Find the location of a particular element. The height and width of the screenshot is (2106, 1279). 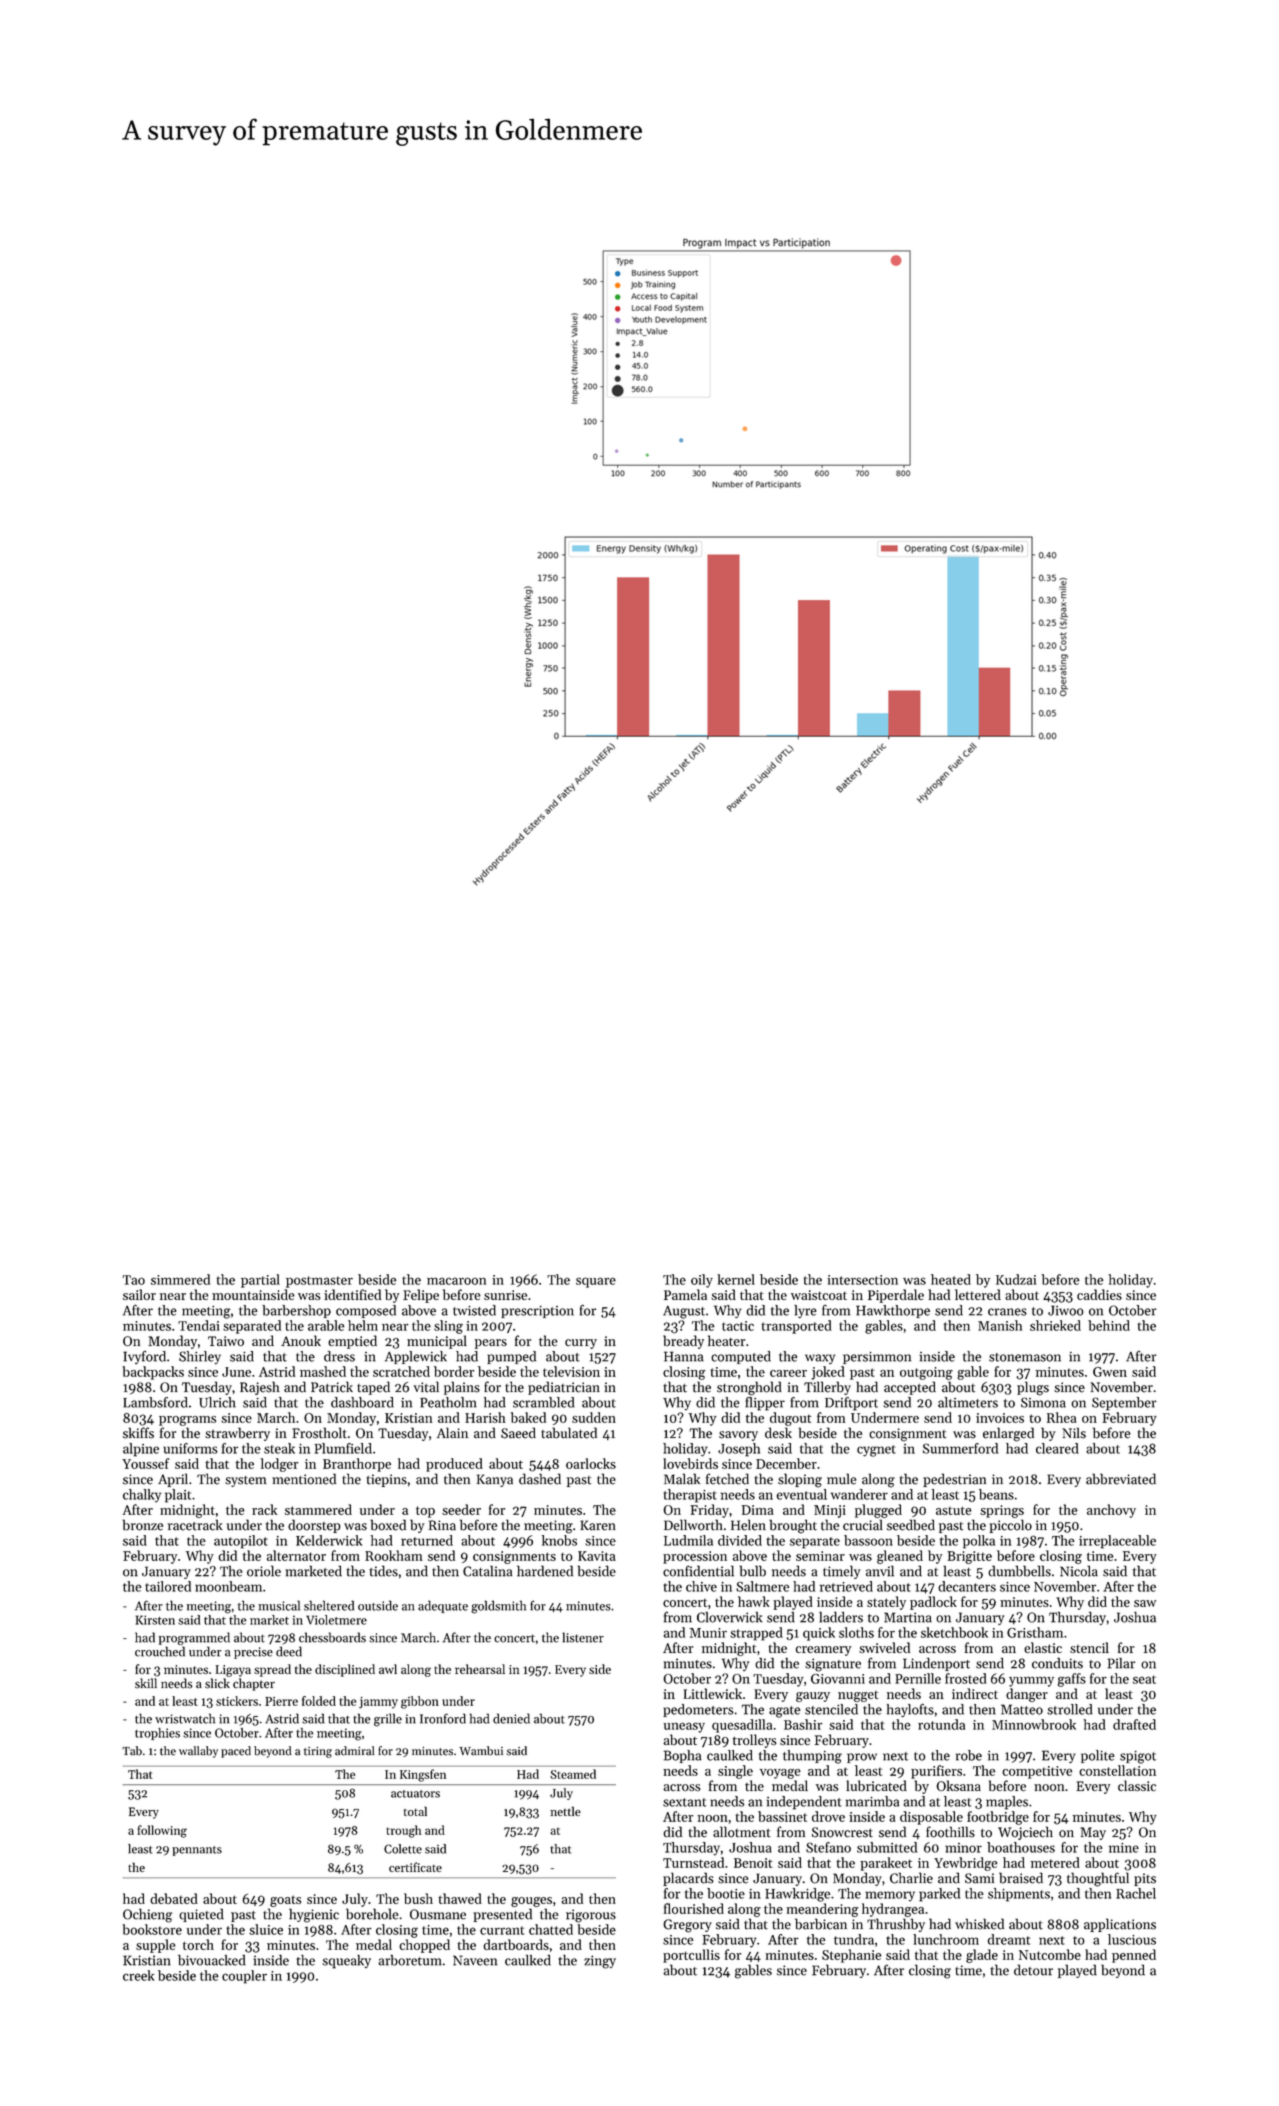

sailor is located at coordinates (139, 1294).
